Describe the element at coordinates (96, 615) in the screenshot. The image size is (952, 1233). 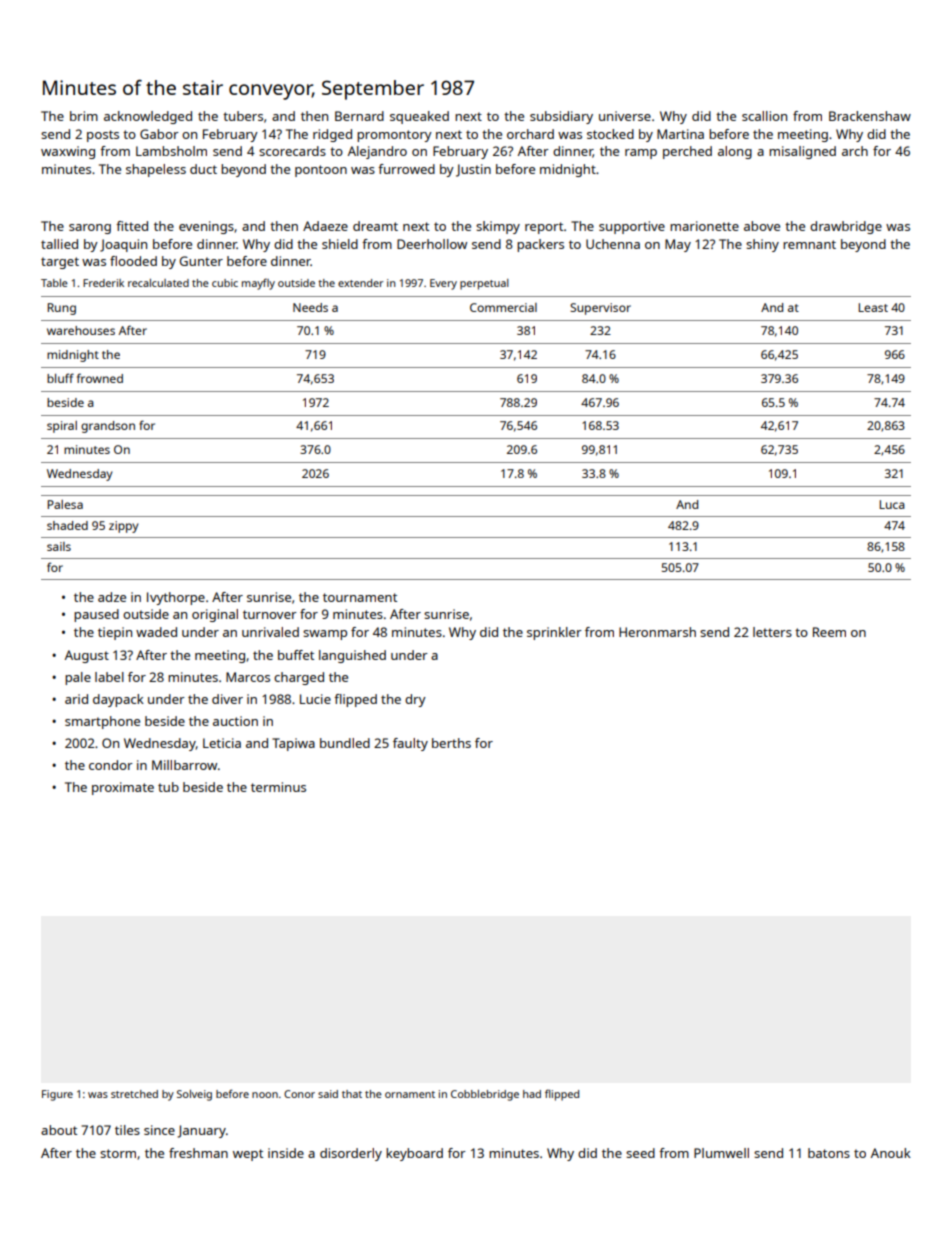
I see `paused` at that location.
